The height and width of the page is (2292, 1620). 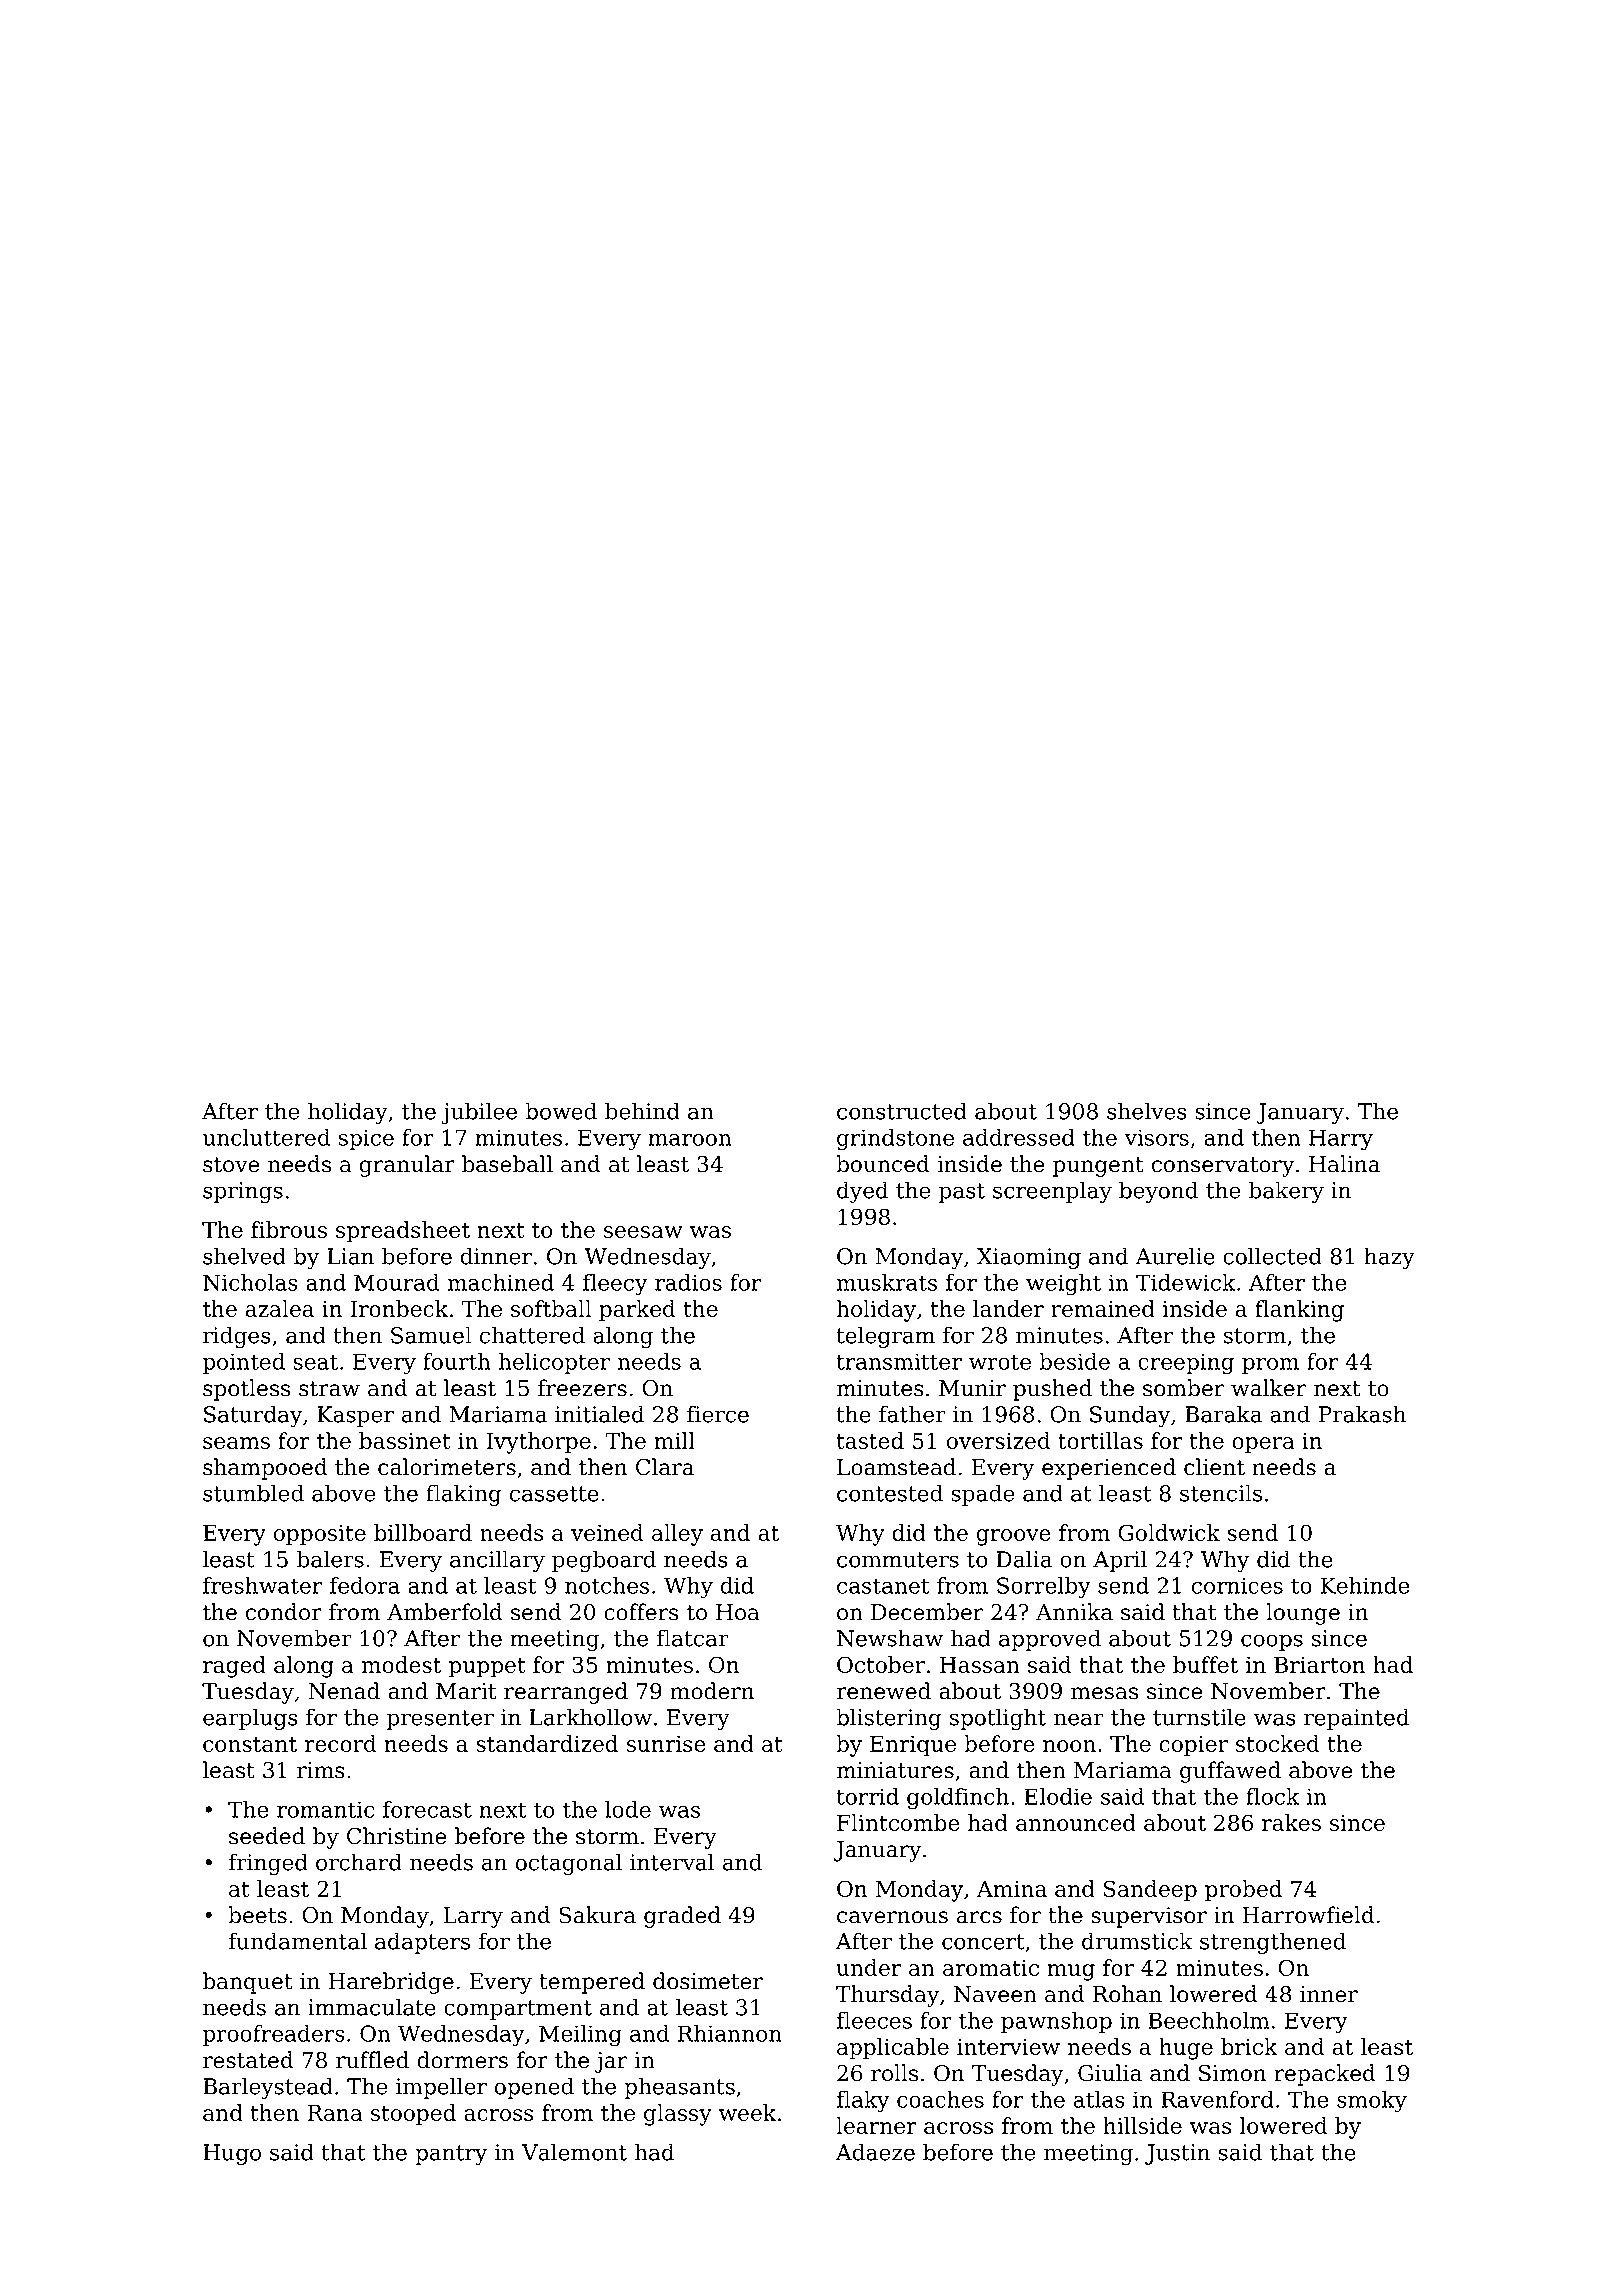 I want to click on Marit, so click(x=466, y=1691).
